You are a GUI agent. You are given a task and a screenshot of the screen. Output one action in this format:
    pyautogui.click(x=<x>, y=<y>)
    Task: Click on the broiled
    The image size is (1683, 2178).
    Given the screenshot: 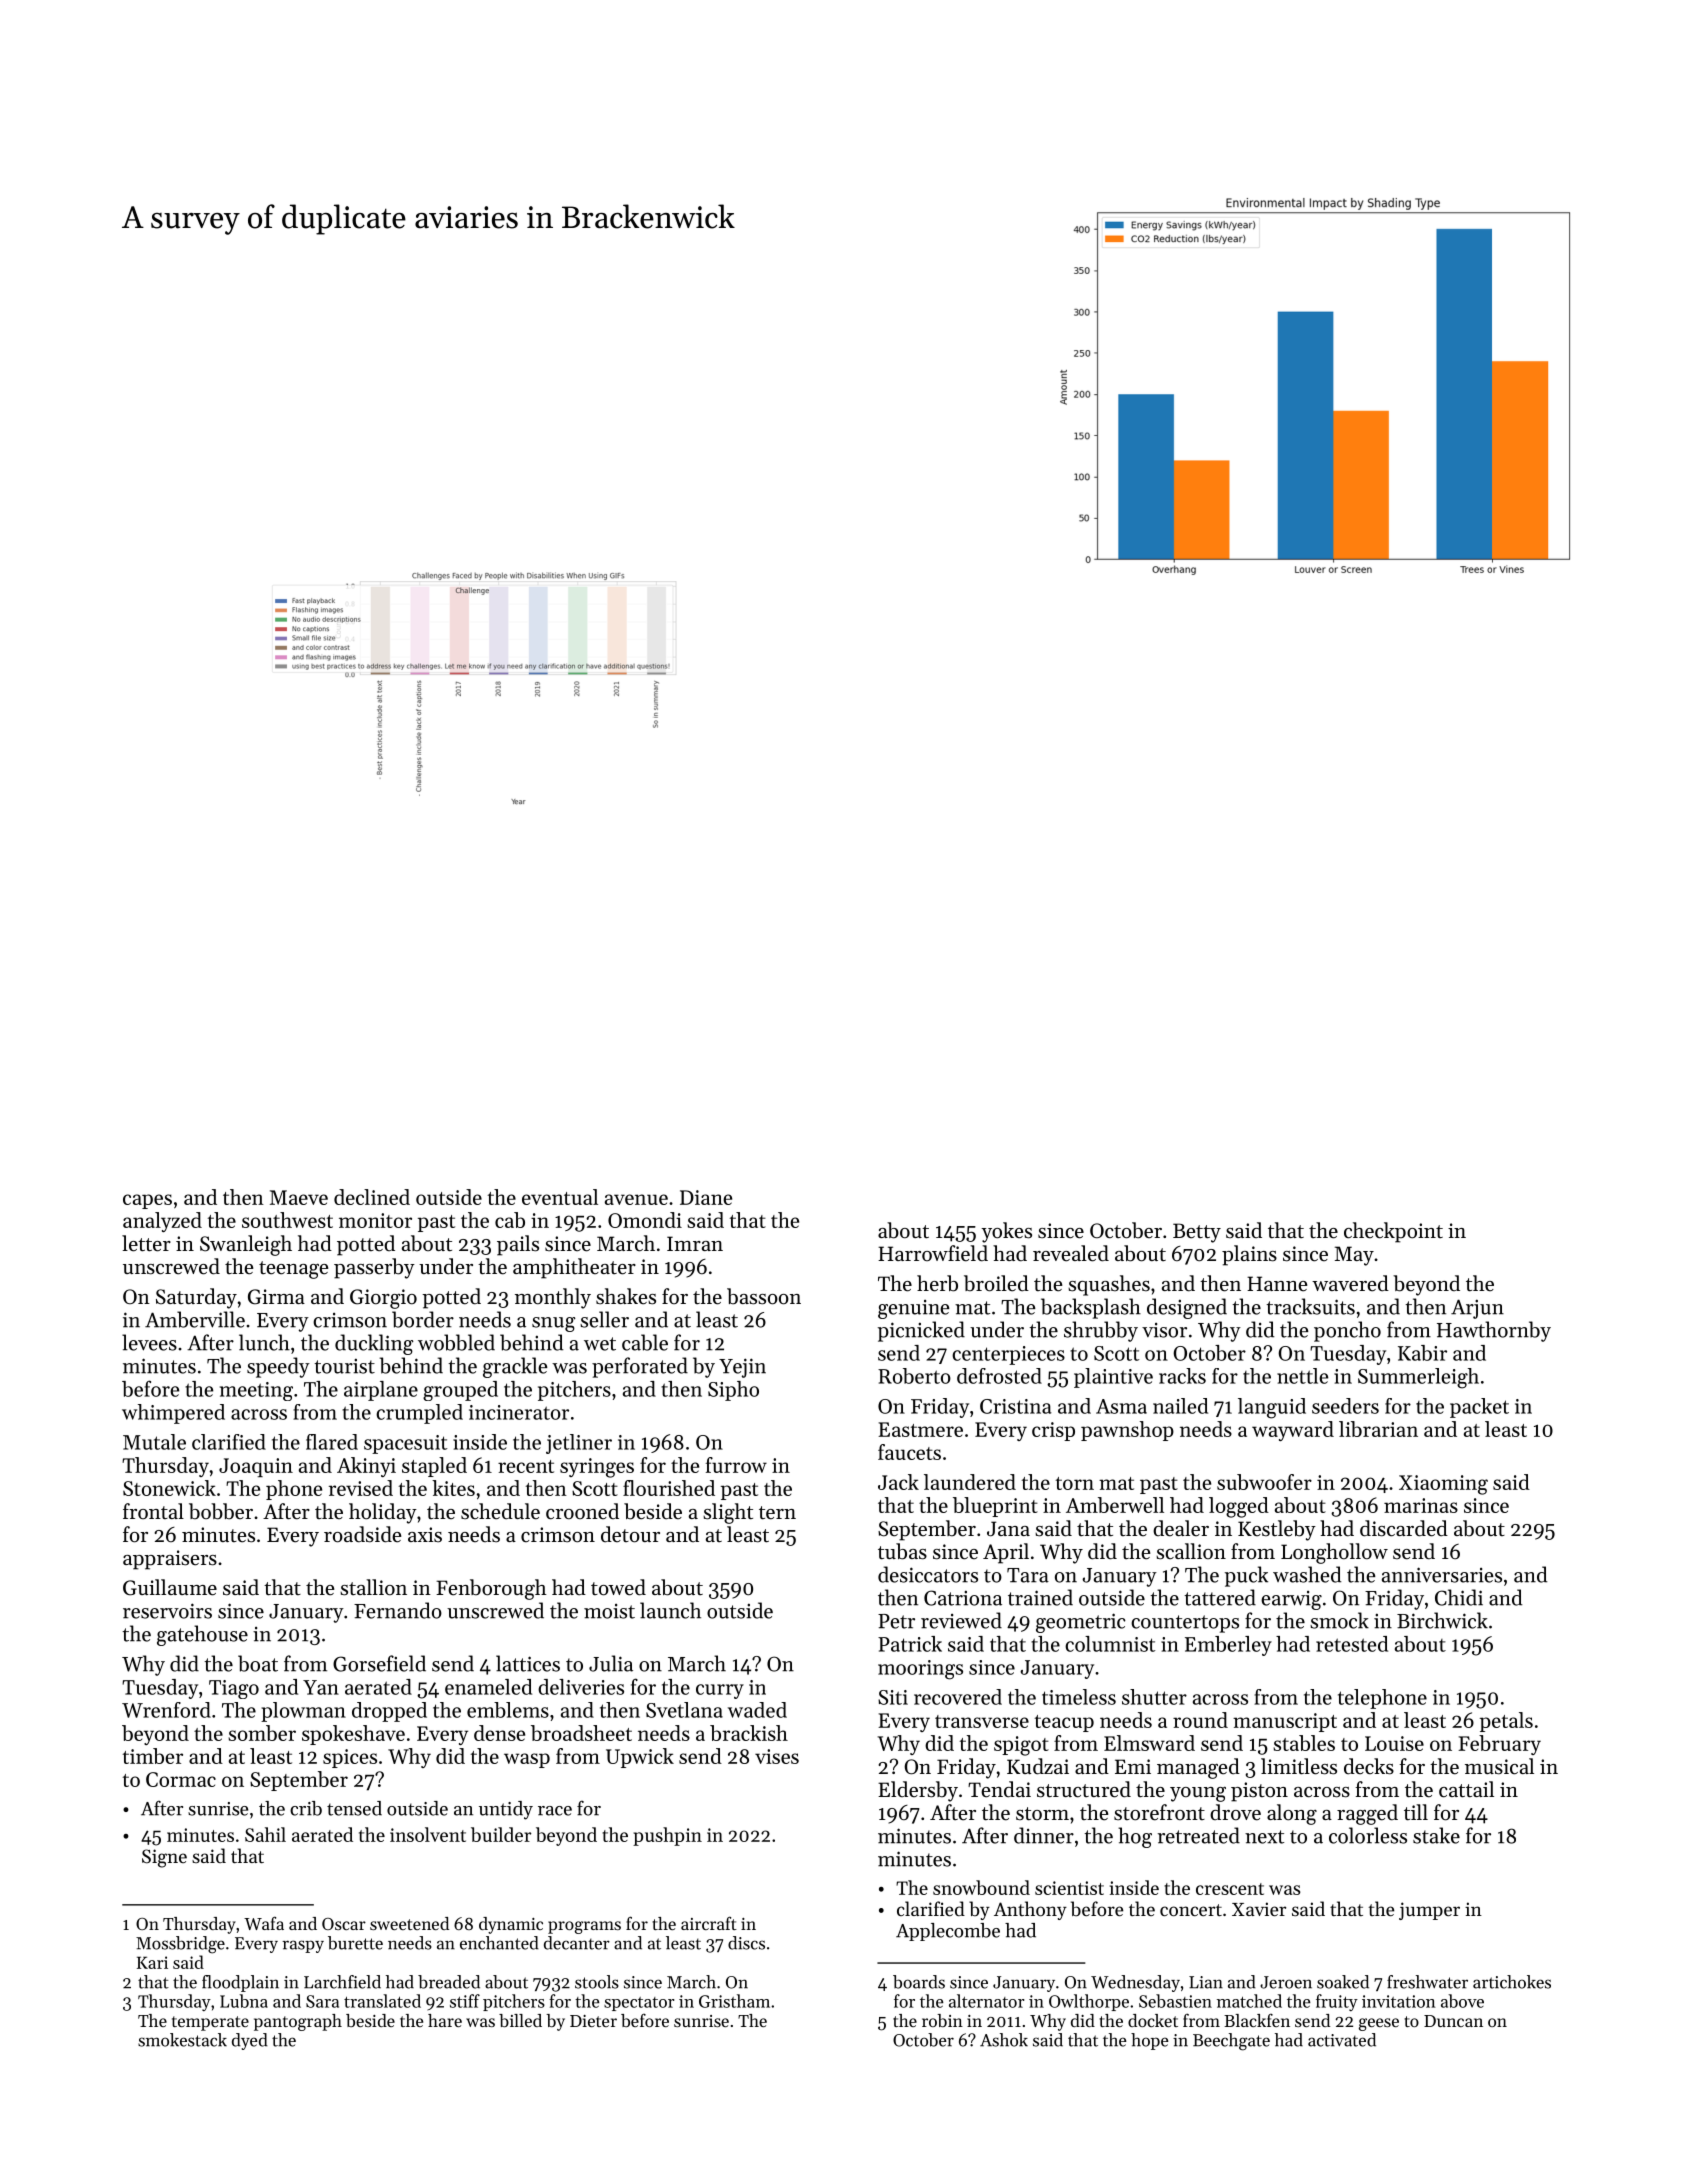 What is the action you would take?
    pyautogui.click(x=996, y=1283)
